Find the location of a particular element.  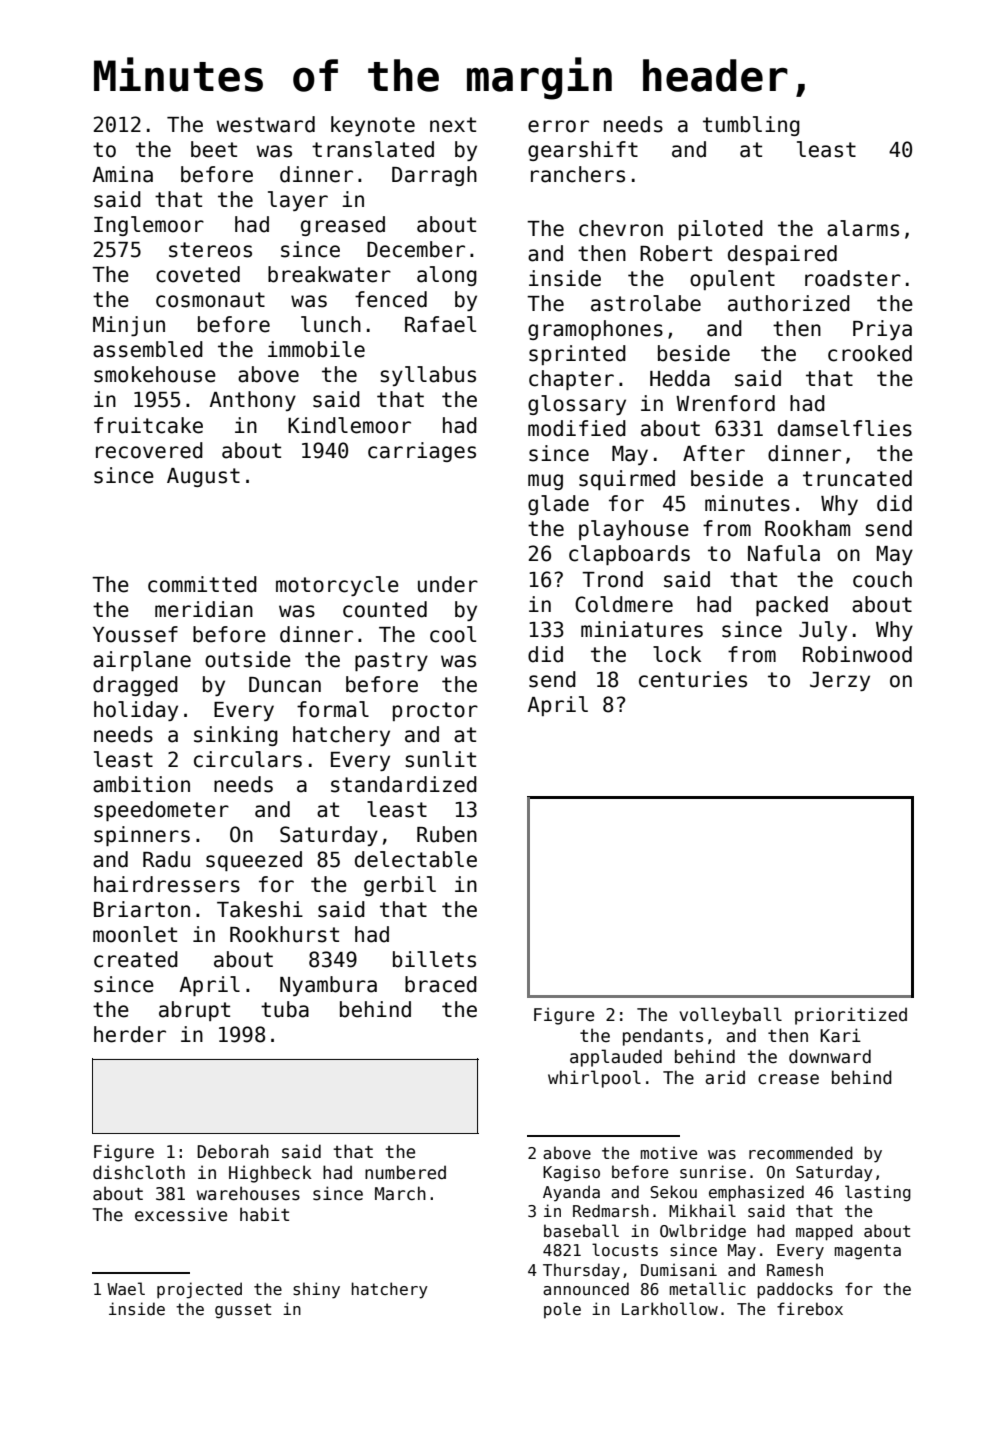

Wael is located at coordinates (126, 1288).
